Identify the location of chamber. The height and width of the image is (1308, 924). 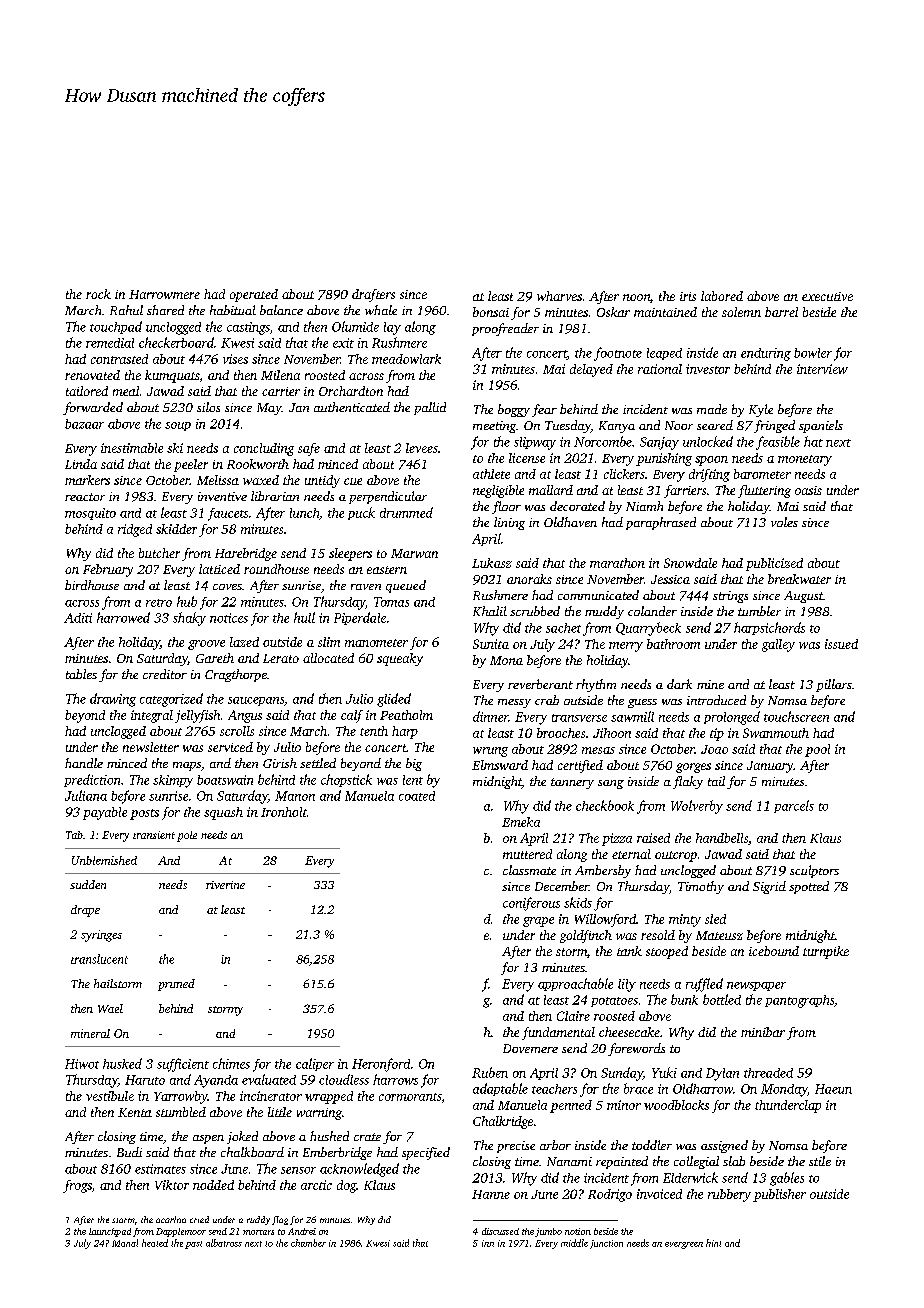
(308, 1243).
